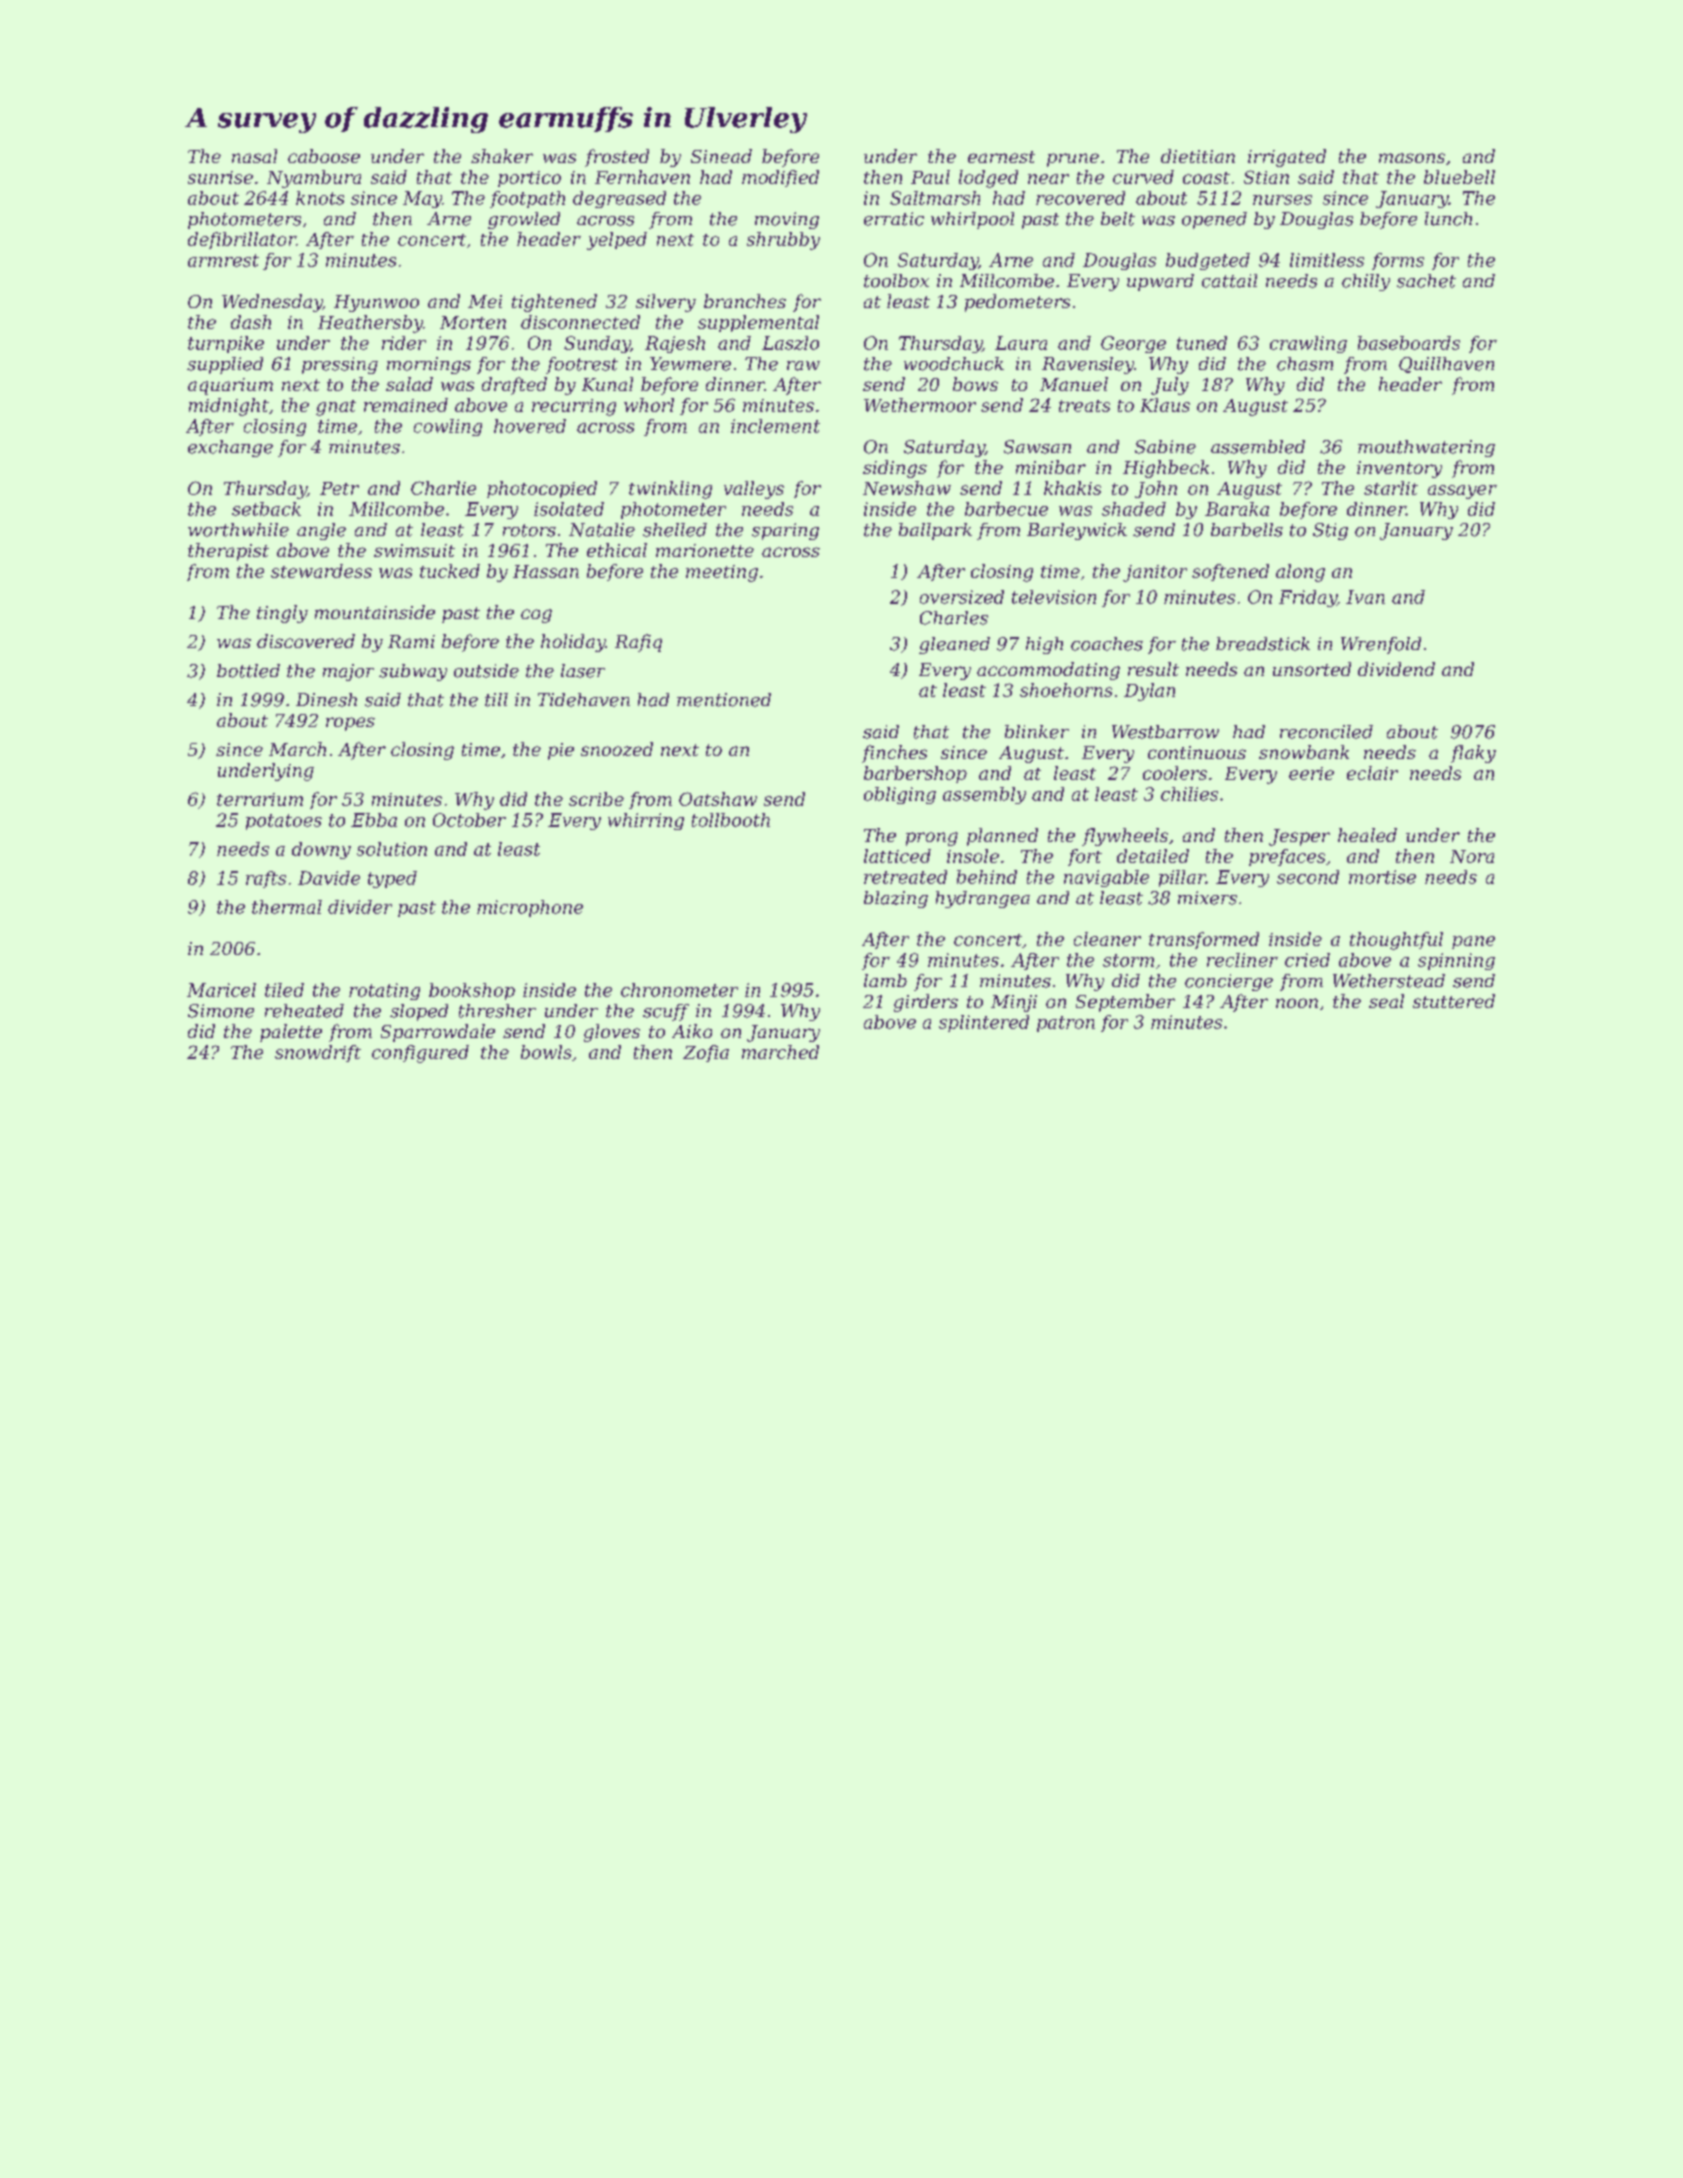  I want to click on crawling, so click(1308, 344).
